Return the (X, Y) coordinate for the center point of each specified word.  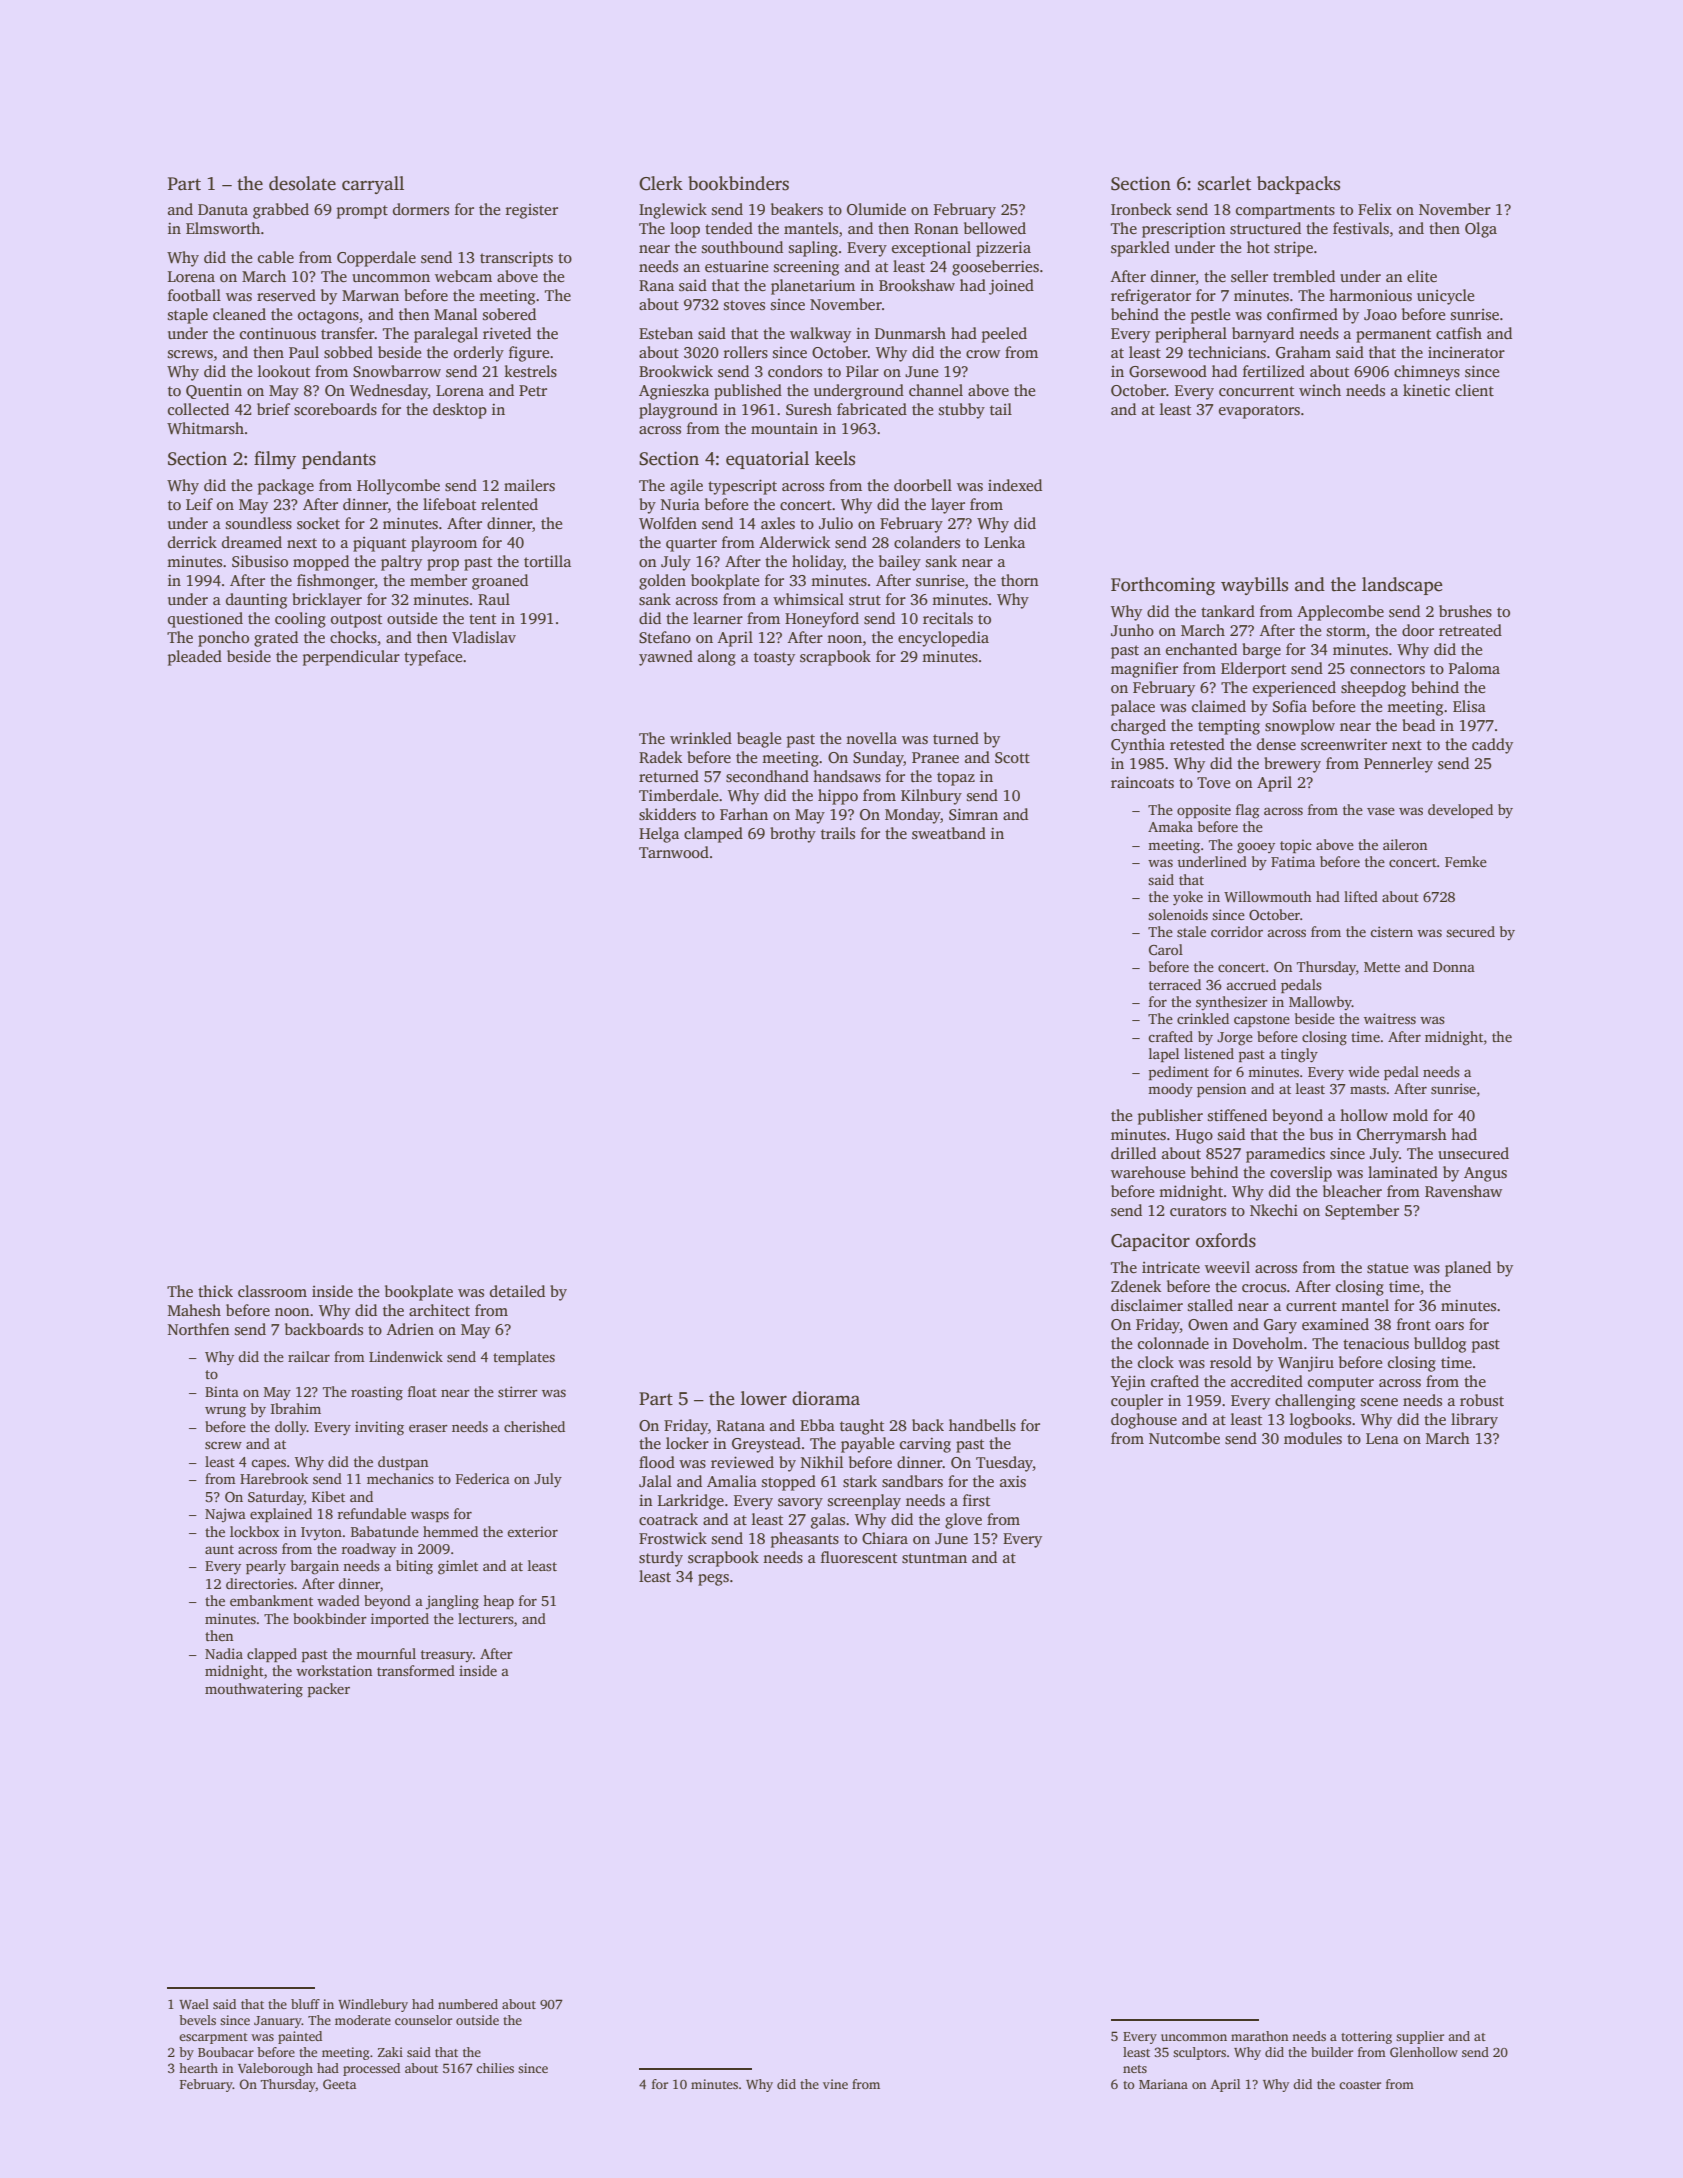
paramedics (1285, 1155)
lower (764, 1398)
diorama (826, 1398)
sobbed (348, 352)
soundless (259, 523)
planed (1468, 1269)
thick (215, 1291)
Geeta (339, 2084)
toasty (774, 659)
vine (835, 2084)
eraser (428, 1428)
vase (1381, 811)
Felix (1375, 209)
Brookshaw (917, 285)
